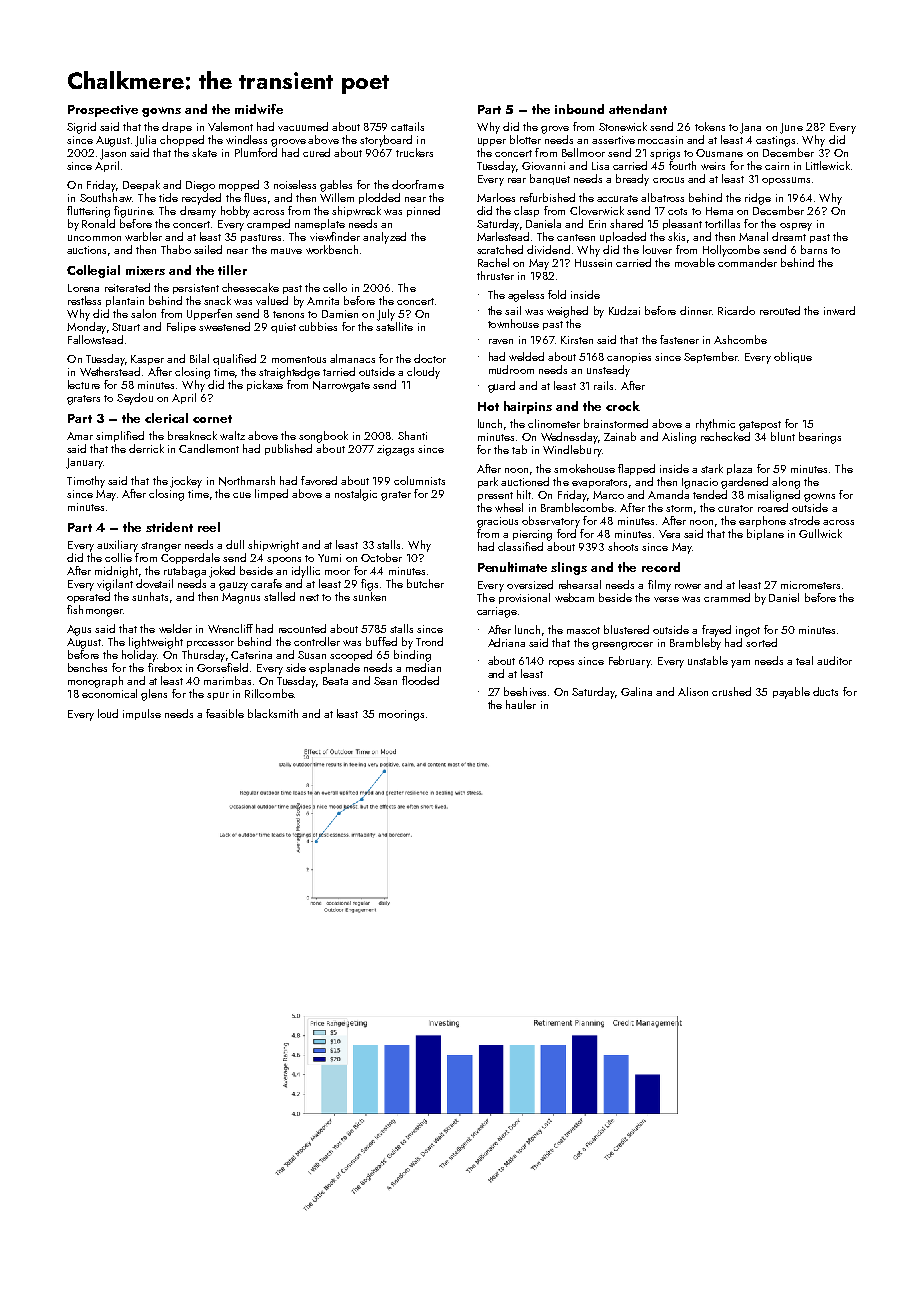 The height and width of the image is (1308, 924). What do you see at coordinates (335, 236) in the image?
I see `viewfinder` at bounding box center [335, 236].
